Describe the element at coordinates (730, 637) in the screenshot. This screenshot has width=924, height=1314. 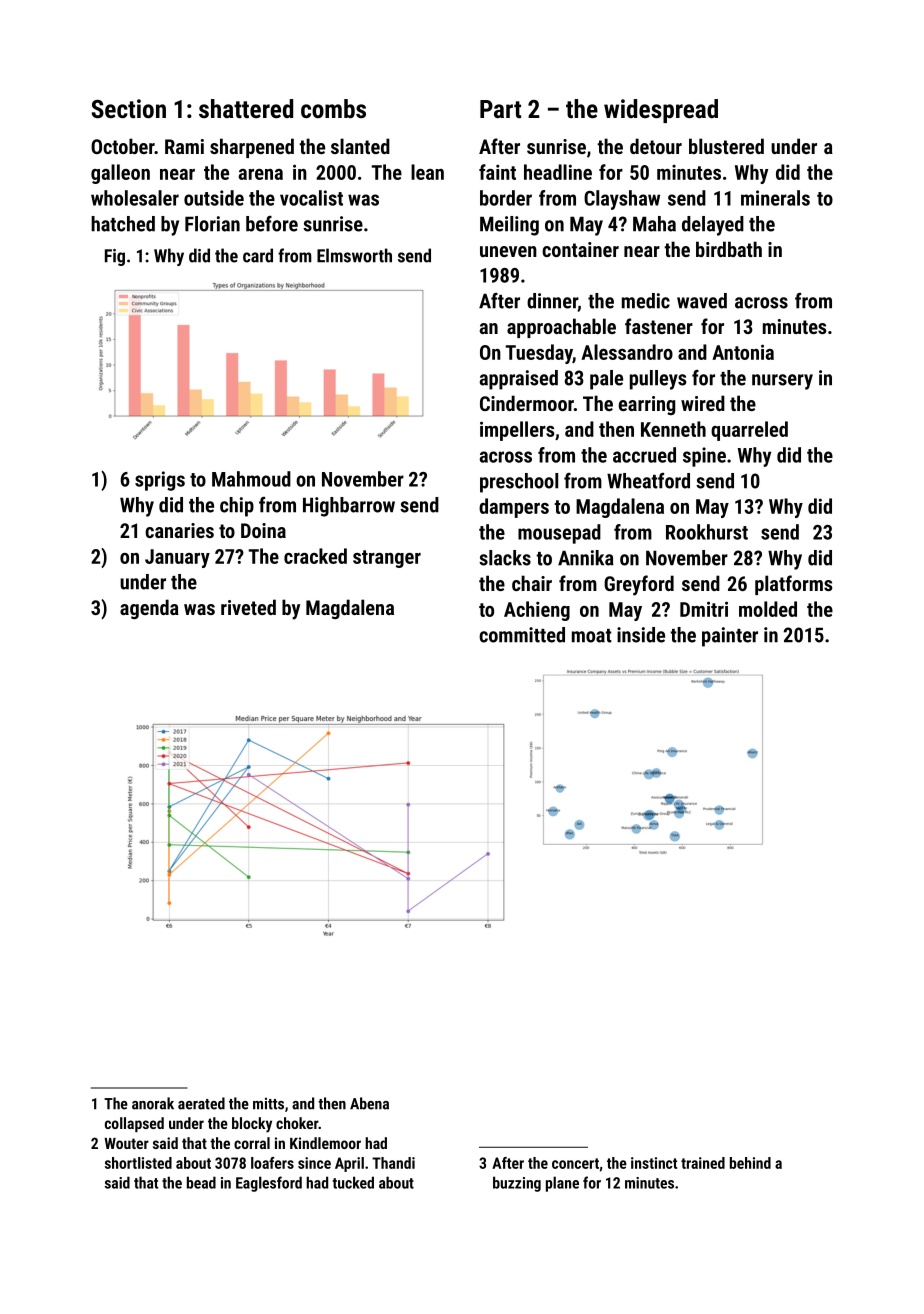
I see `painter` at that location.
